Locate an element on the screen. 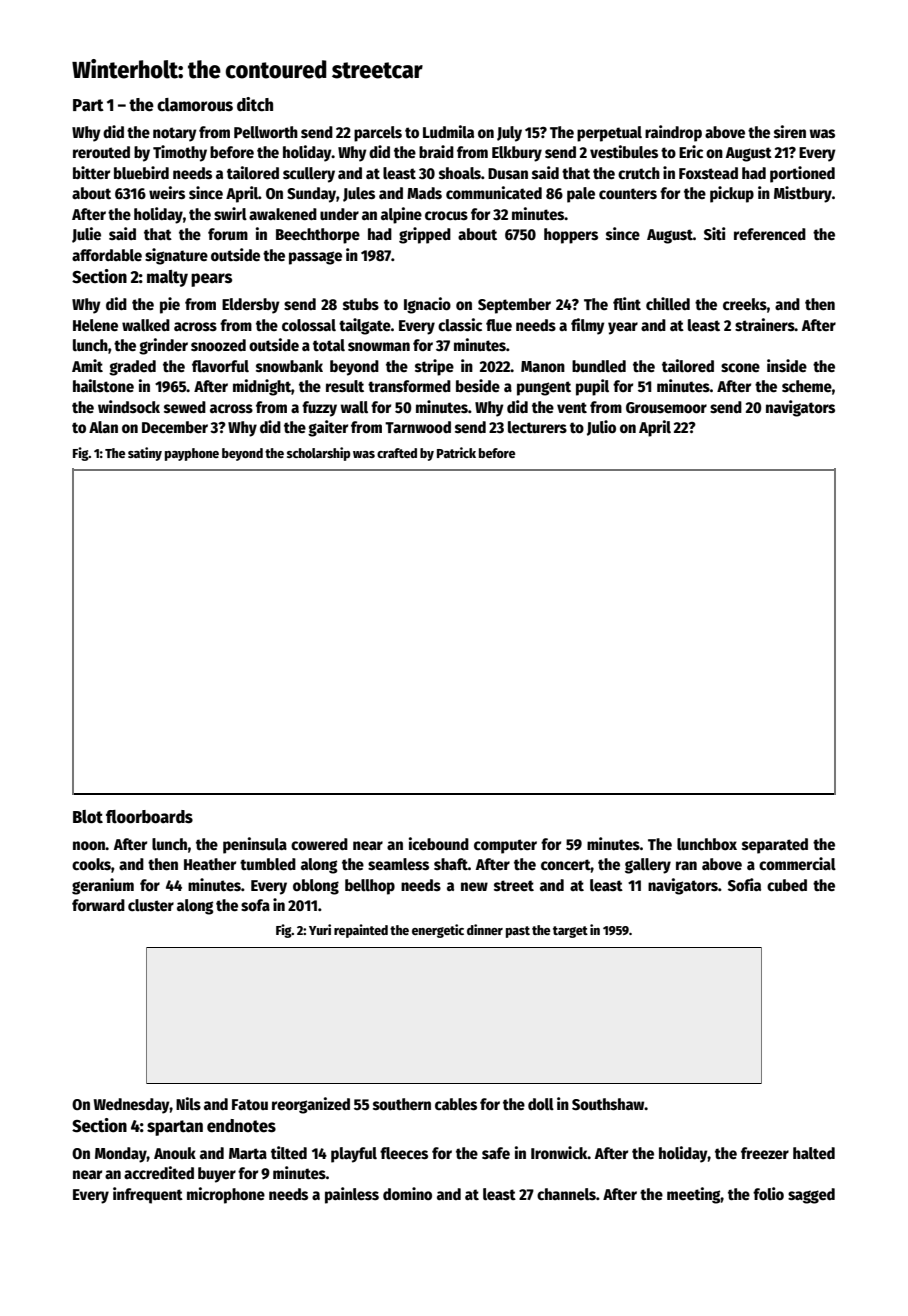  floorboards is located at coordinates (149, 817).
